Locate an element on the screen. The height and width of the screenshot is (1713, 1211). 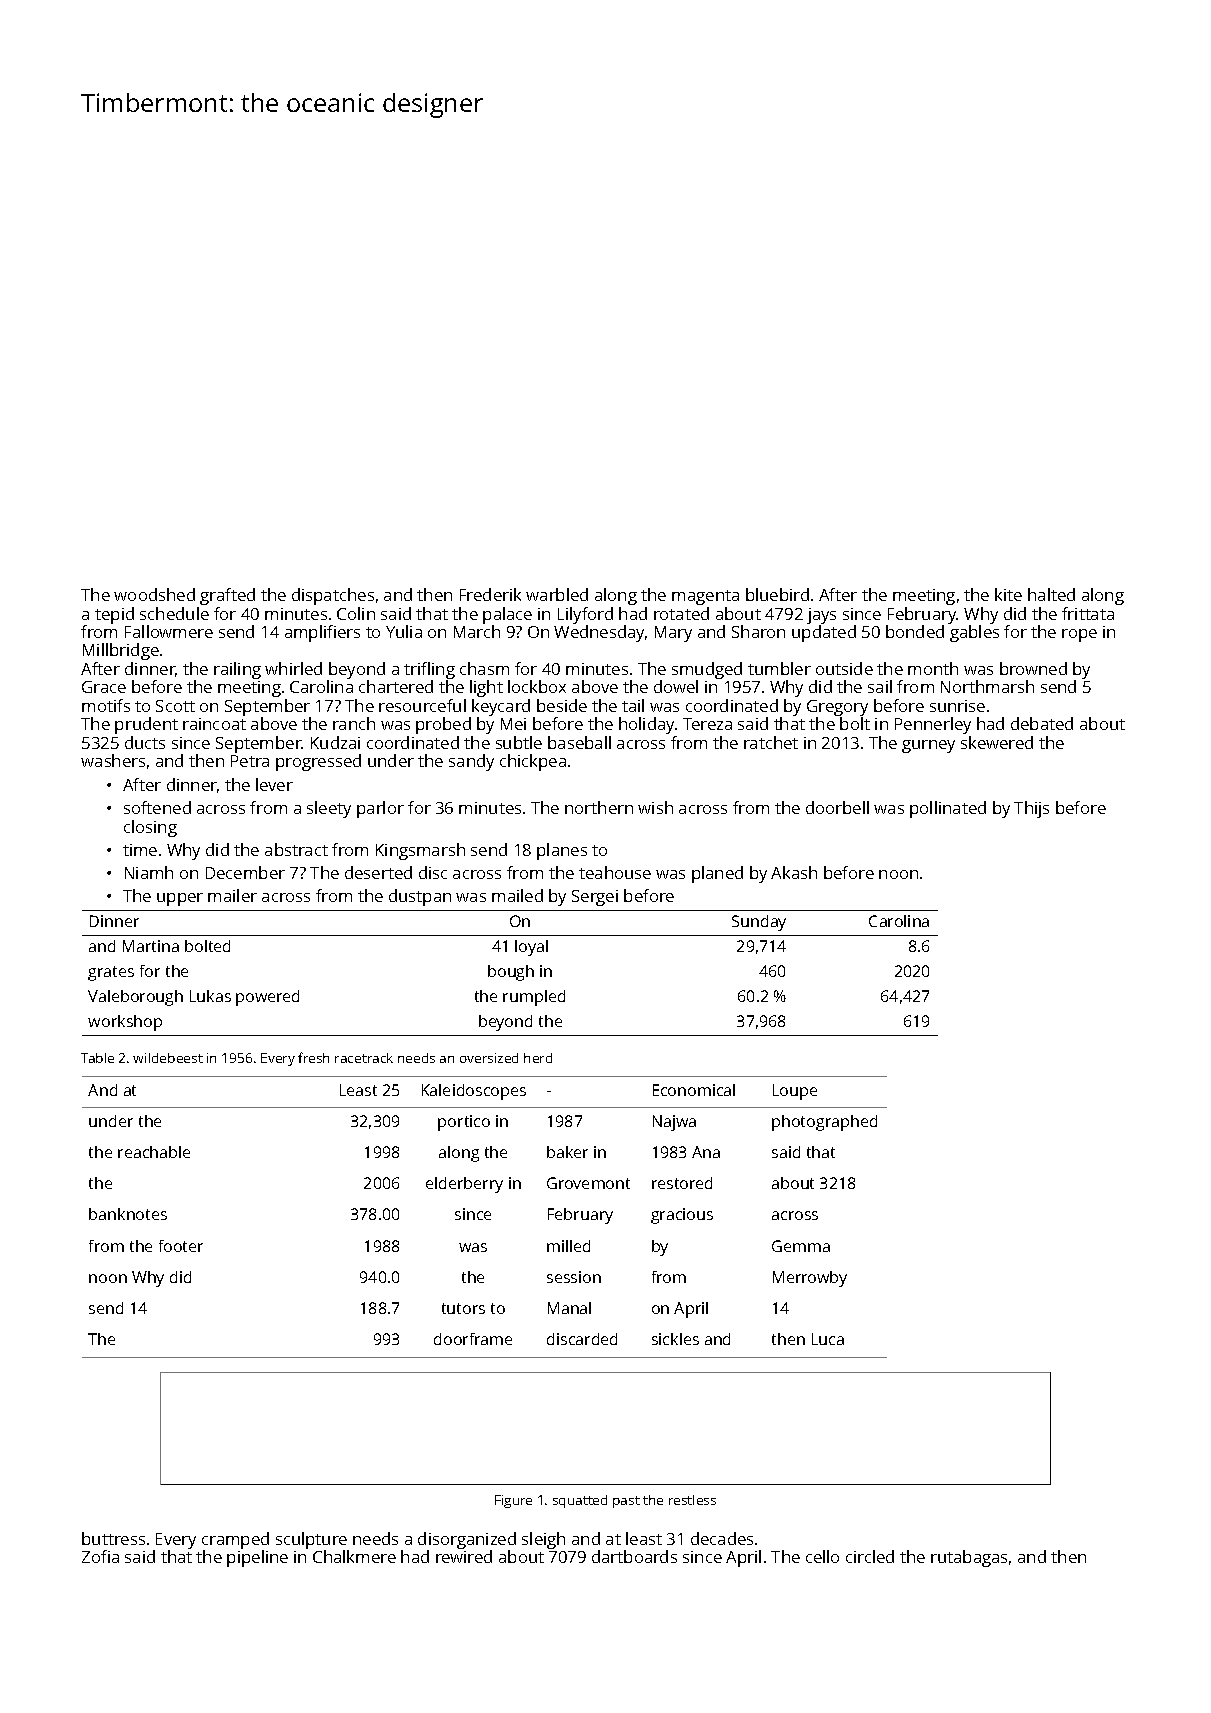
Chalkmere is located at coordinates (354, 1556).
